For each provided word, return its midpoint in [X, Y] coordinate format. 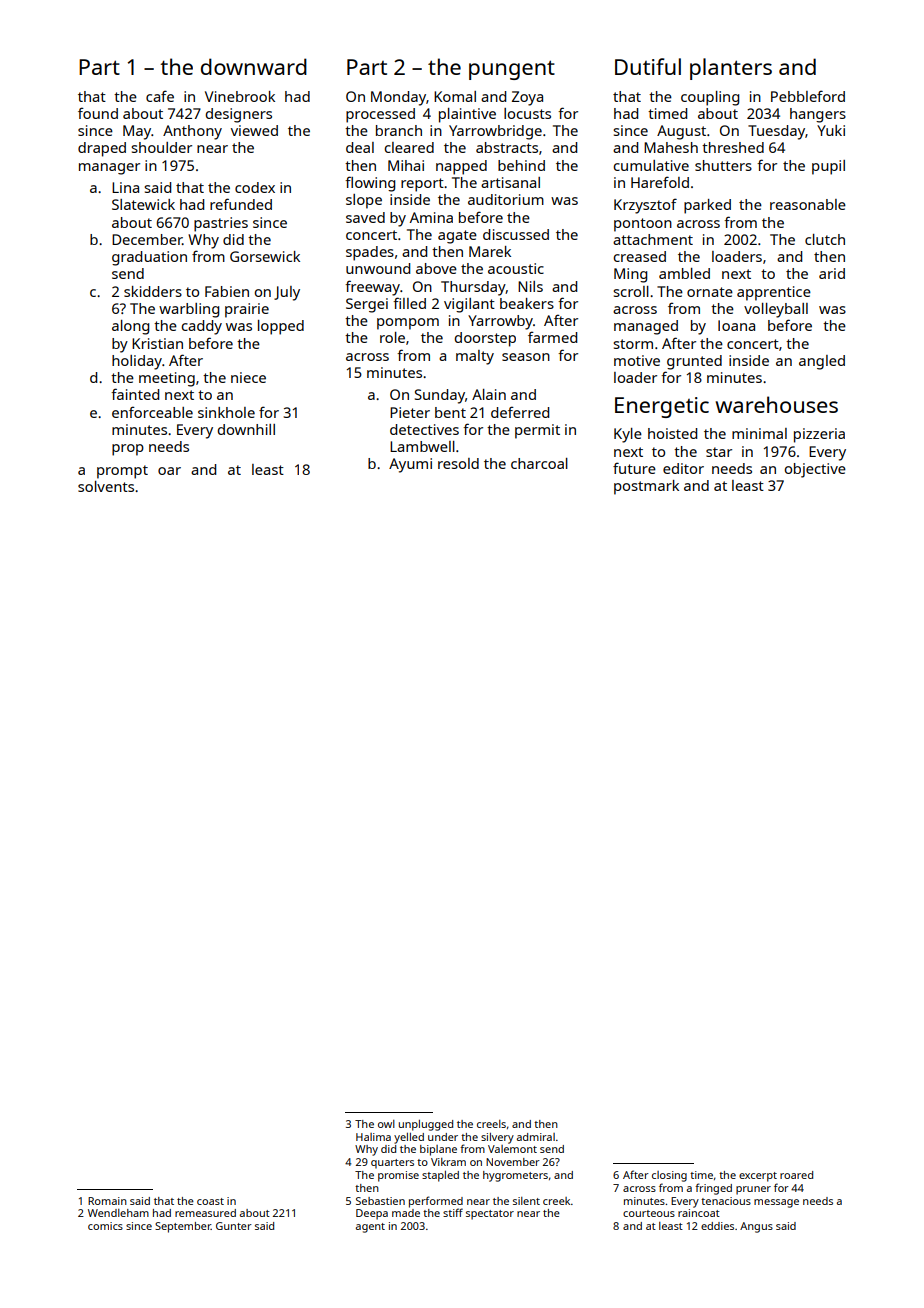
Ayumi [410, 465]
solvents [106, 486]
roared [796, 1175]
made [406, 1213]
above [436, 268]
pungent [512, 70]
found [98, 113]
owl [386, 1124]
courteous [649, 1213]
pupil [828, 167]
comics [105, 1226]
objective [815, 470]
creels [491, 1124]
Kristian [157, 343]
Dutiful [648, 66]
